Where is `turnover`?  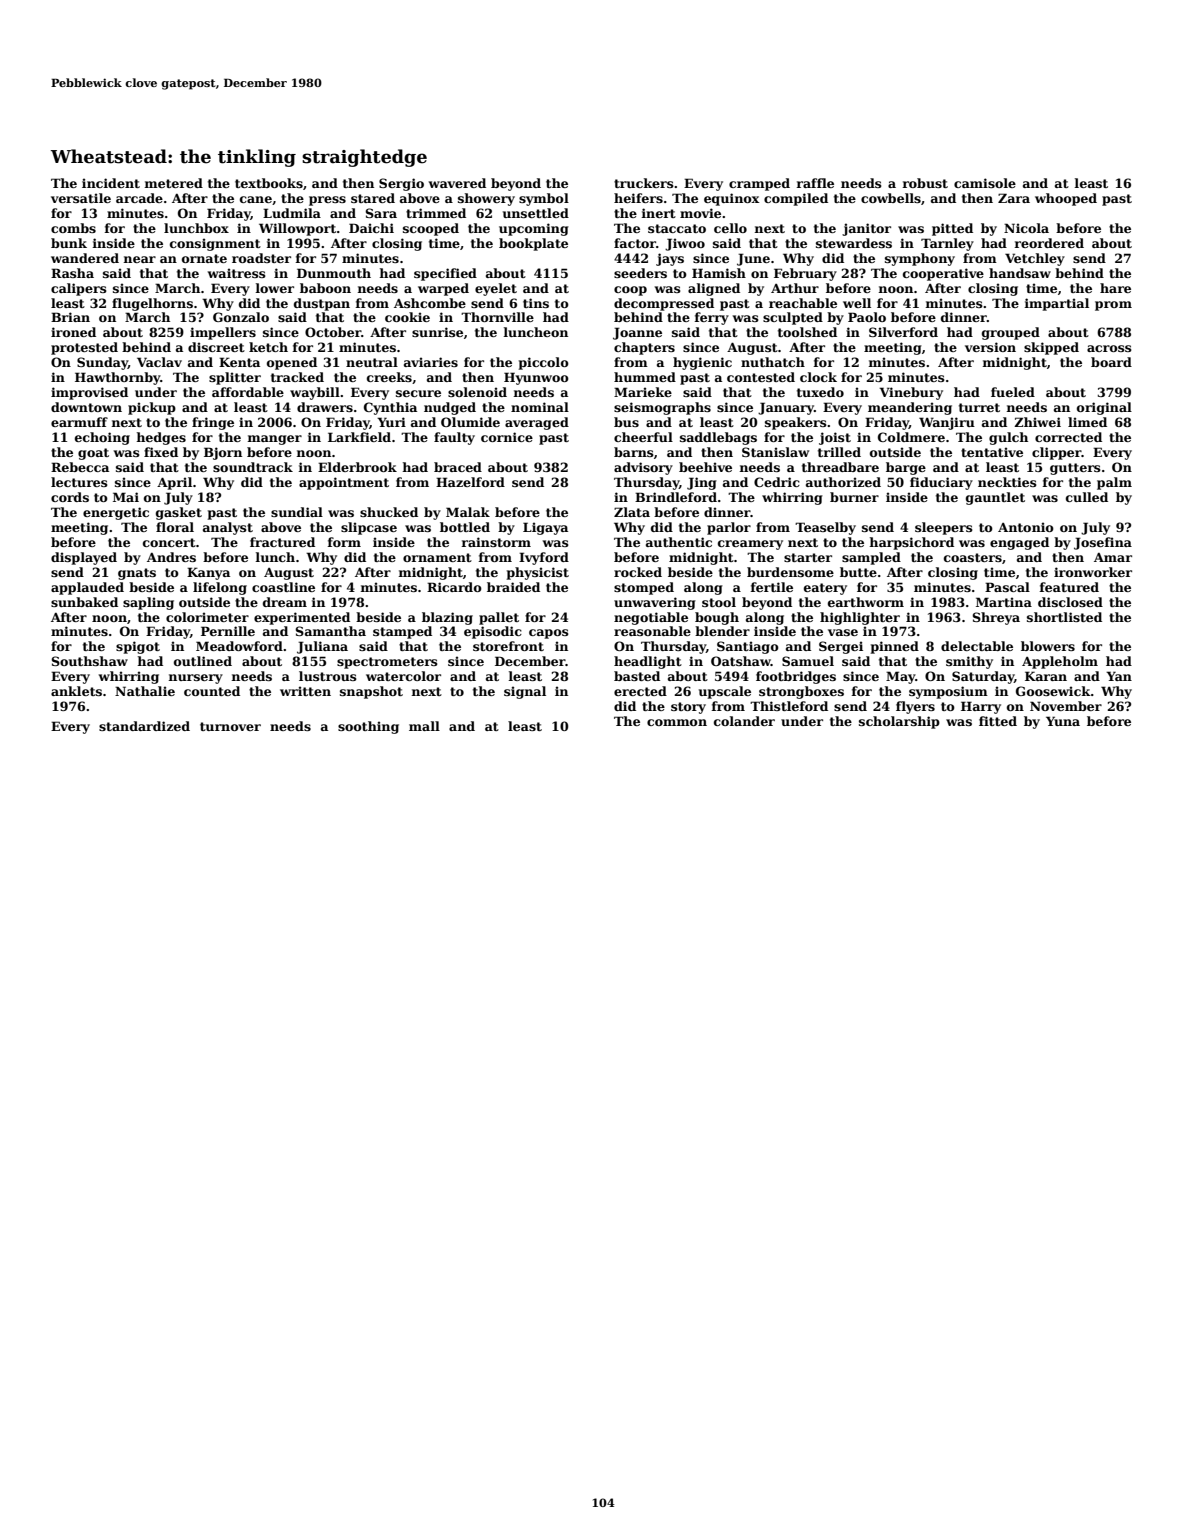 turnover is located at coordinates (230, 726).
